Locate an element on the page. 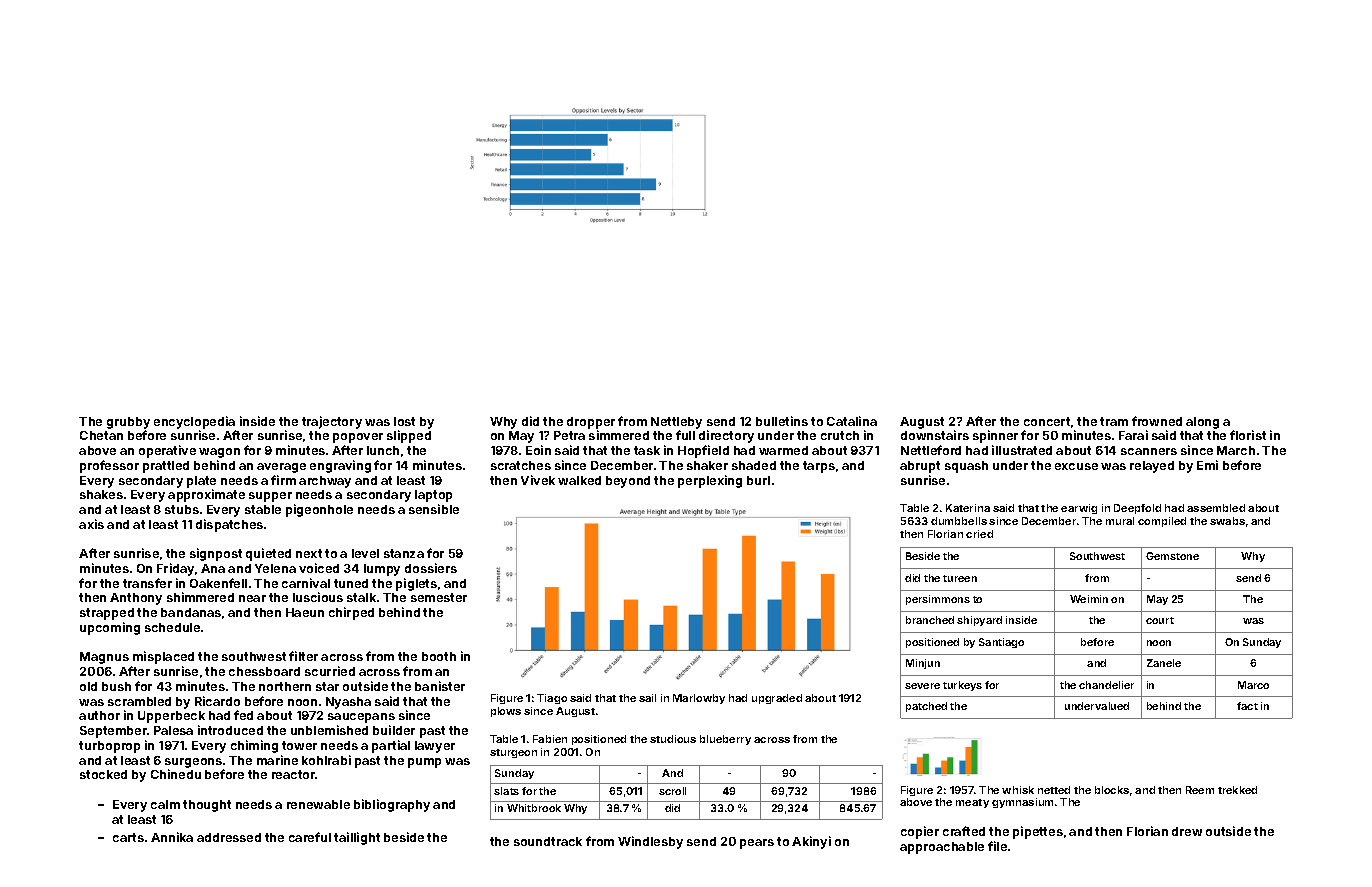 Image resolution: width=1372 pixels, height=887 pixels. Nettleby is located at coordinates (676, 423).
